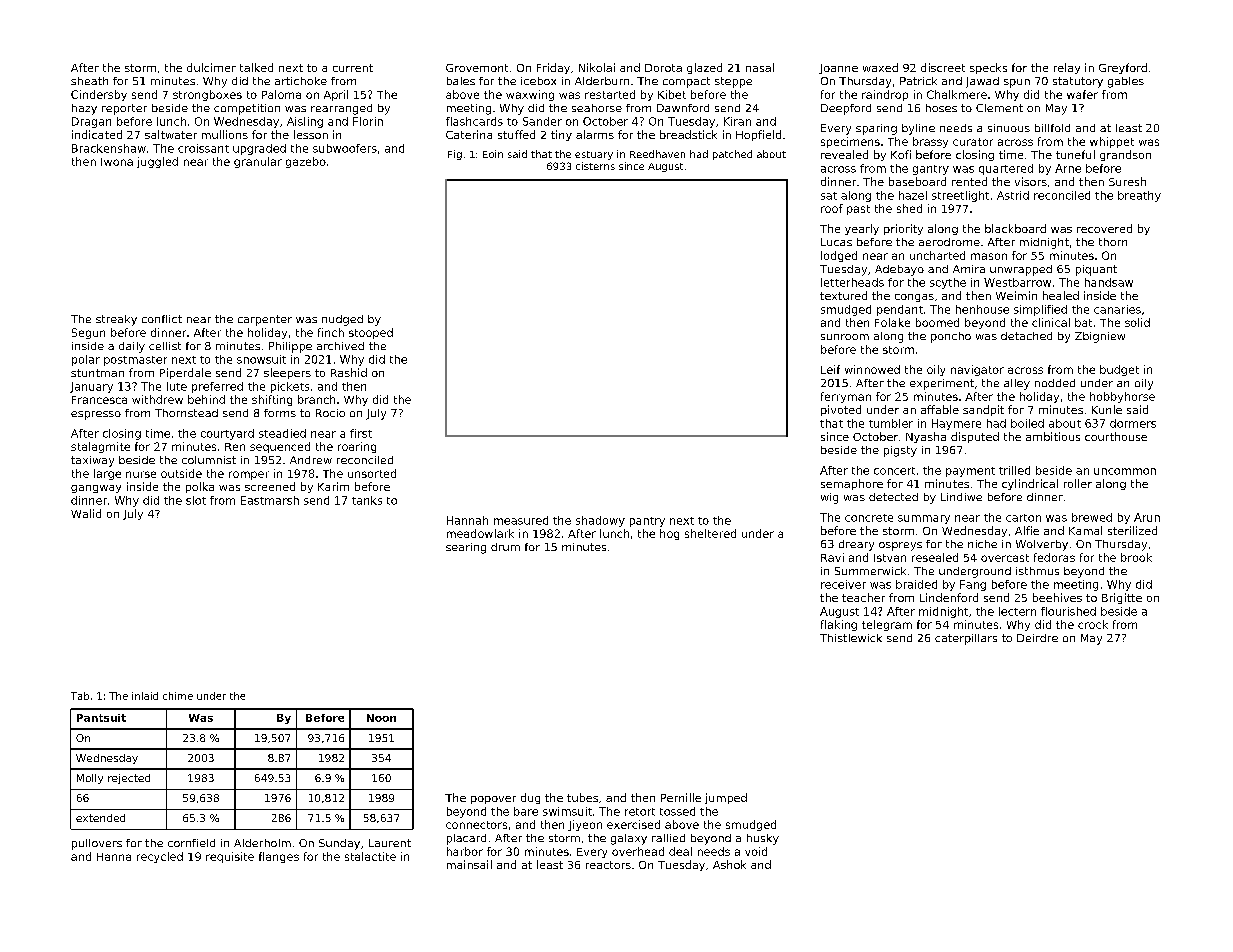 This image has width=1233, height=952. What do you see at coordinates (381, 718) in the image?
I see `Noon` at bounding box center [381, 718].
